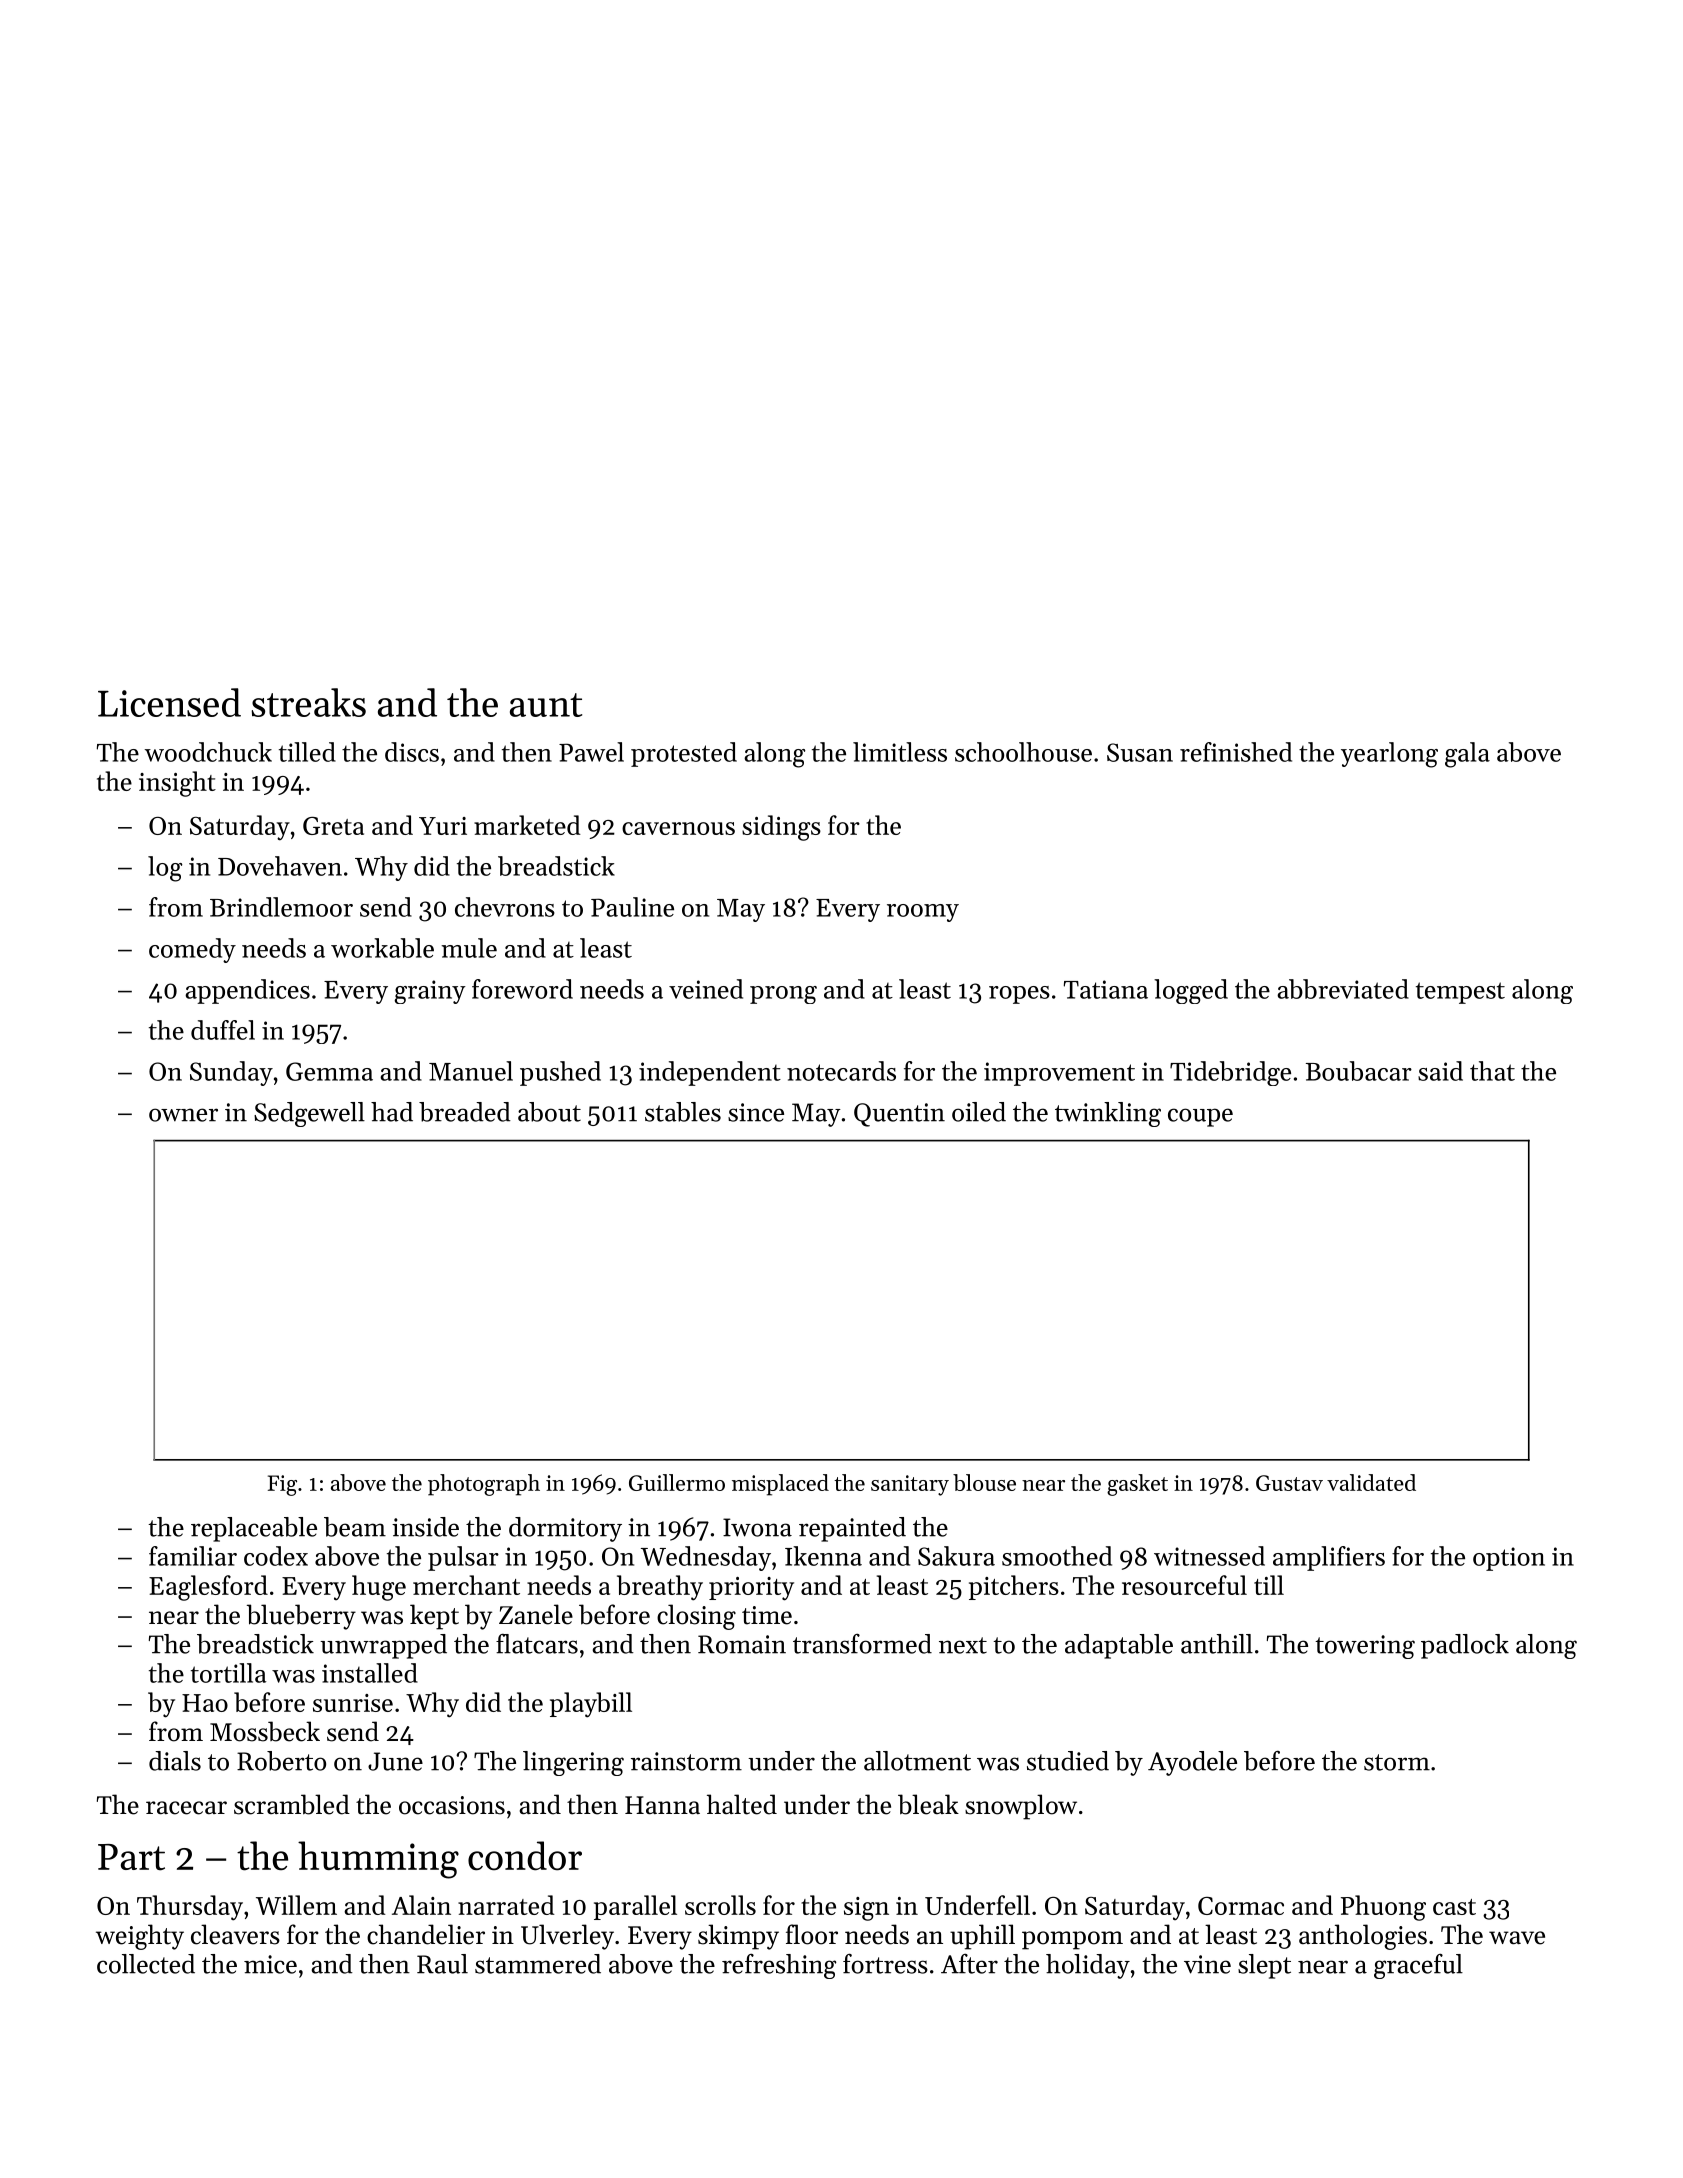 The width and height of the screenshot is (1683, 2178). Describe the element at coordinates (1192, 1763) in the screenshot. I see `Ayodele` at that location.
